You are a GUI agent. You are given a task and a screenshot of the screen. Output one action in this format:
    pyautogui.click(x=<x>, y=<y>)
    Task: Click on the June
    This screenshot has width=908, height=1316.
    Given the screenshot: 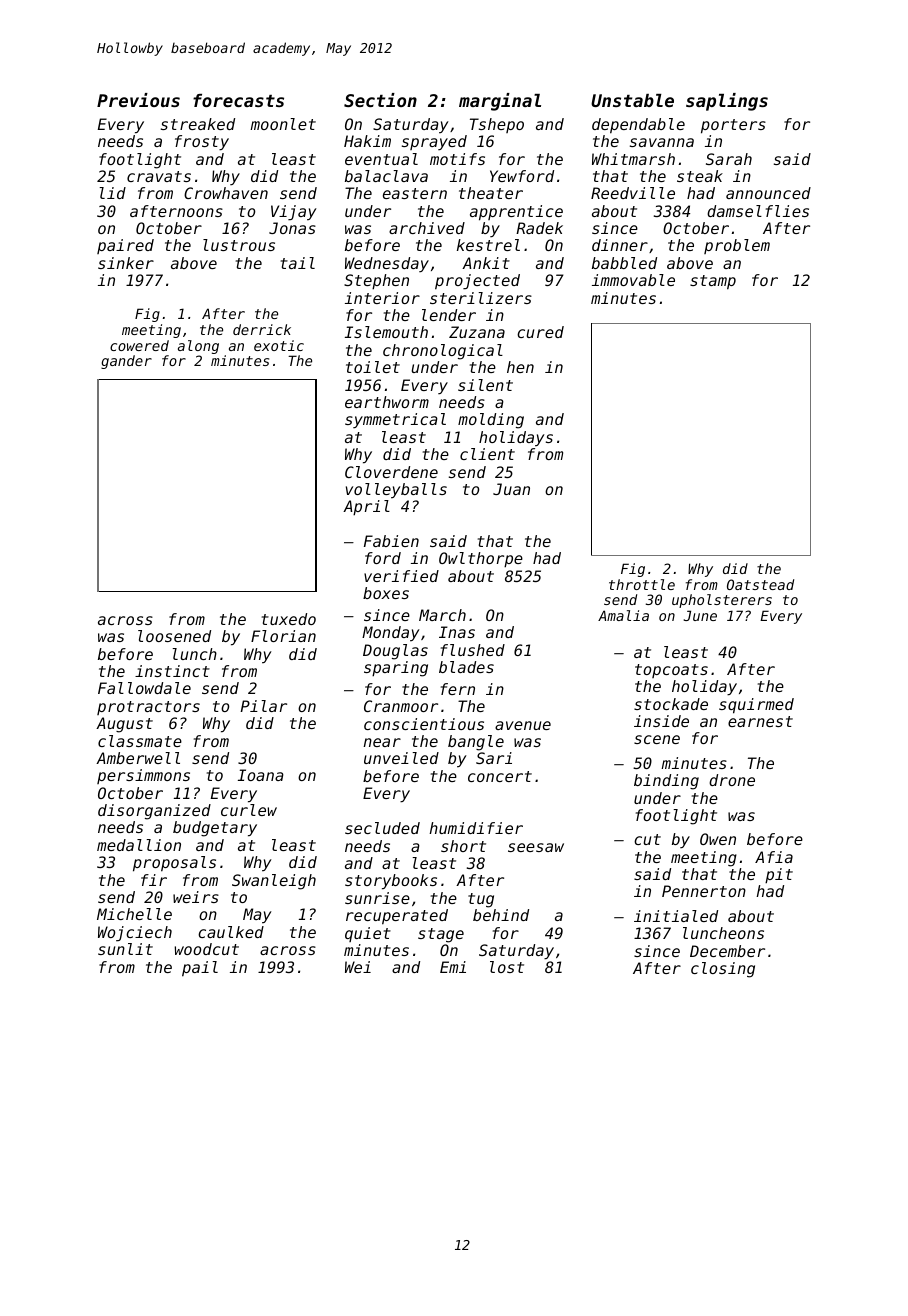 What is the action you would take?
    pyautogui.click(x=700, y=615)
